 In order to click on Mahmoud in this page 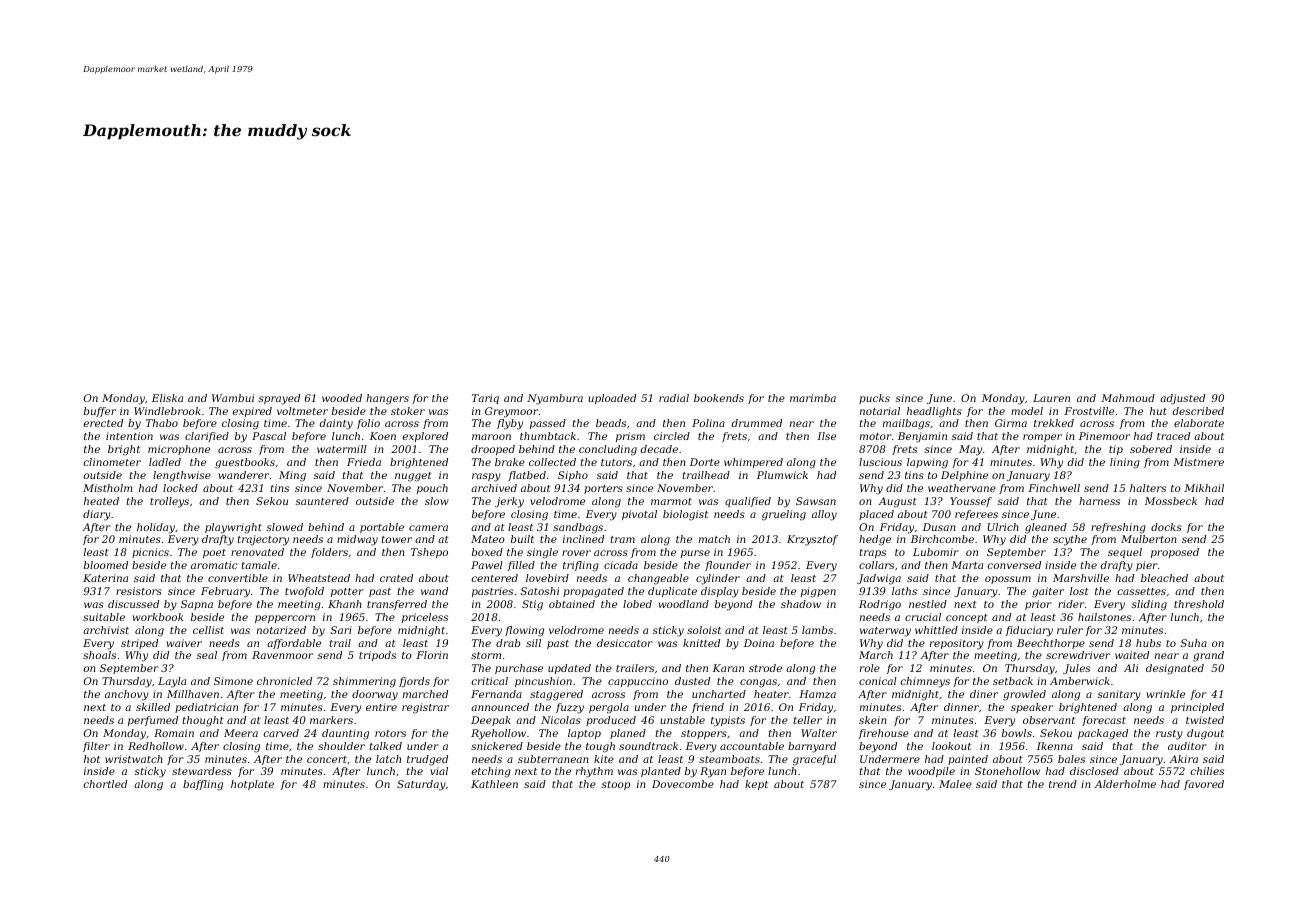, I will do `click(1128, 398)`.
